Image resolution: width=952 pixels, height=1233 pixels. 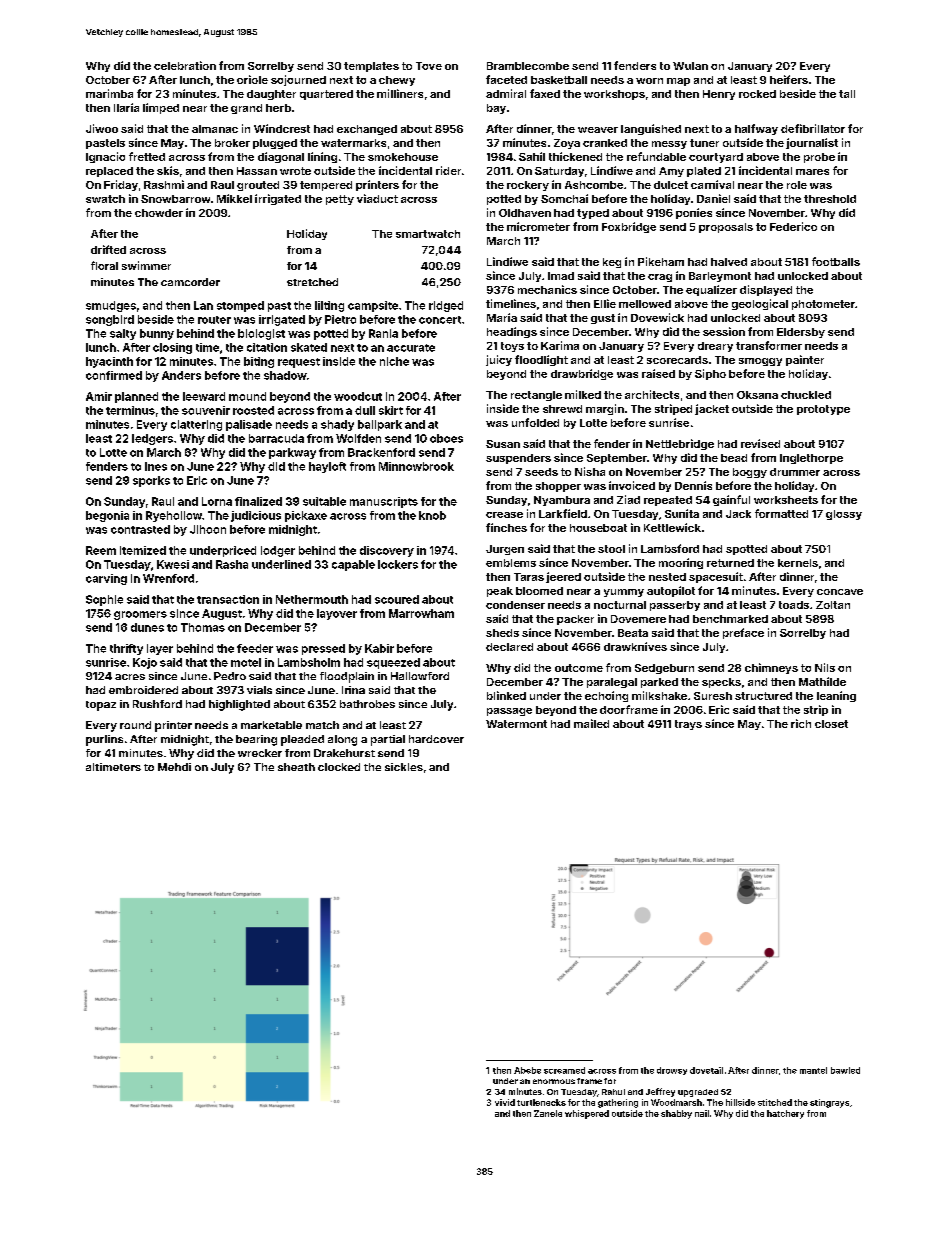 I want to click on trays, so click(x=688, y=725).
